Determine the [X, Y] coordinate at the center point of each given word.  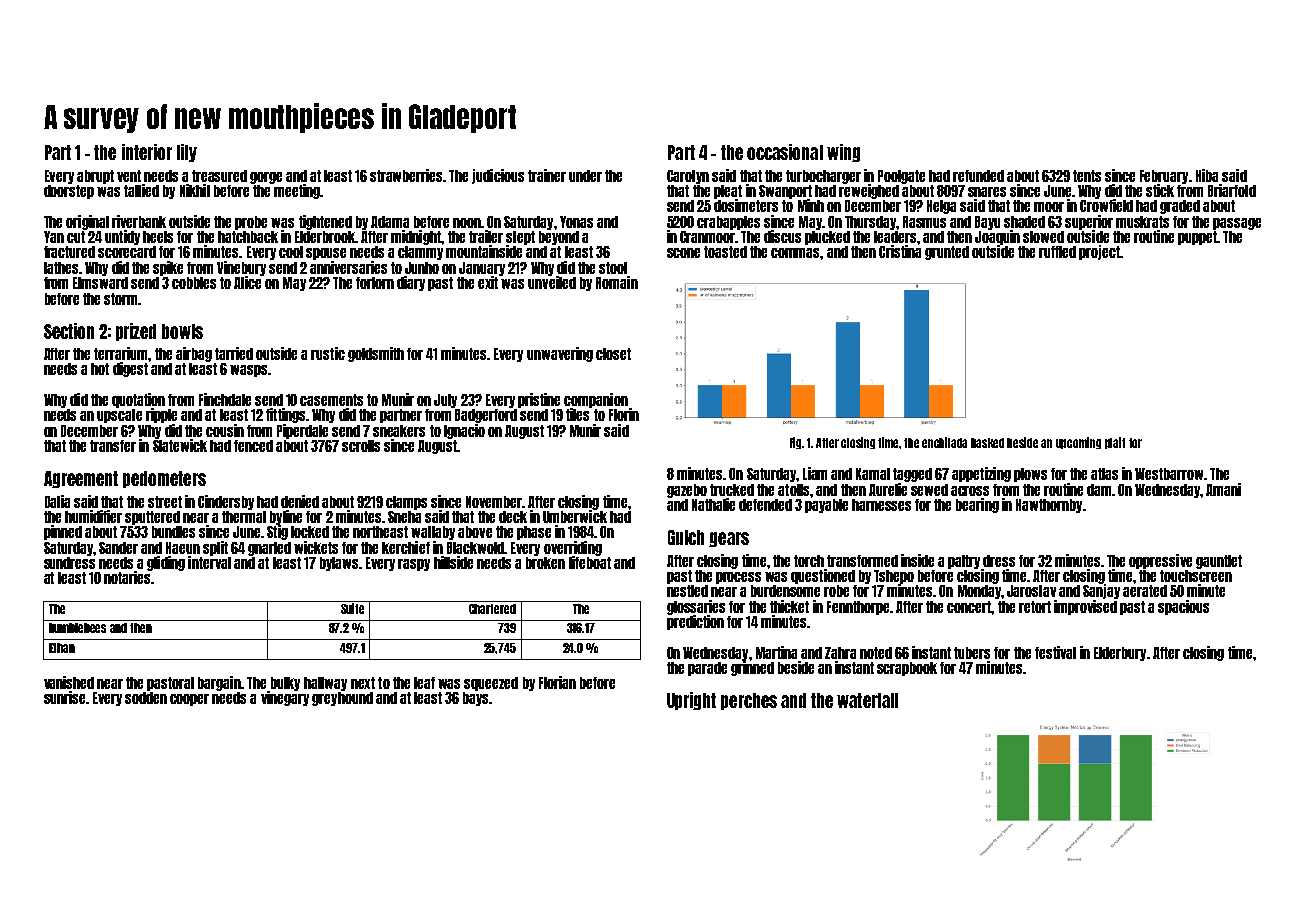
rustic [328, 353]
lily [187, 153]
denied [300, 501]
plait [1115, 443]
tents [1087, 176]
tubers [972, 653]
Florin [624, 414]
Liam [815, 473]
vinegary [285, 698]
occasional [785, 152]
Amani [1223, 489]
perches [749, 701]
